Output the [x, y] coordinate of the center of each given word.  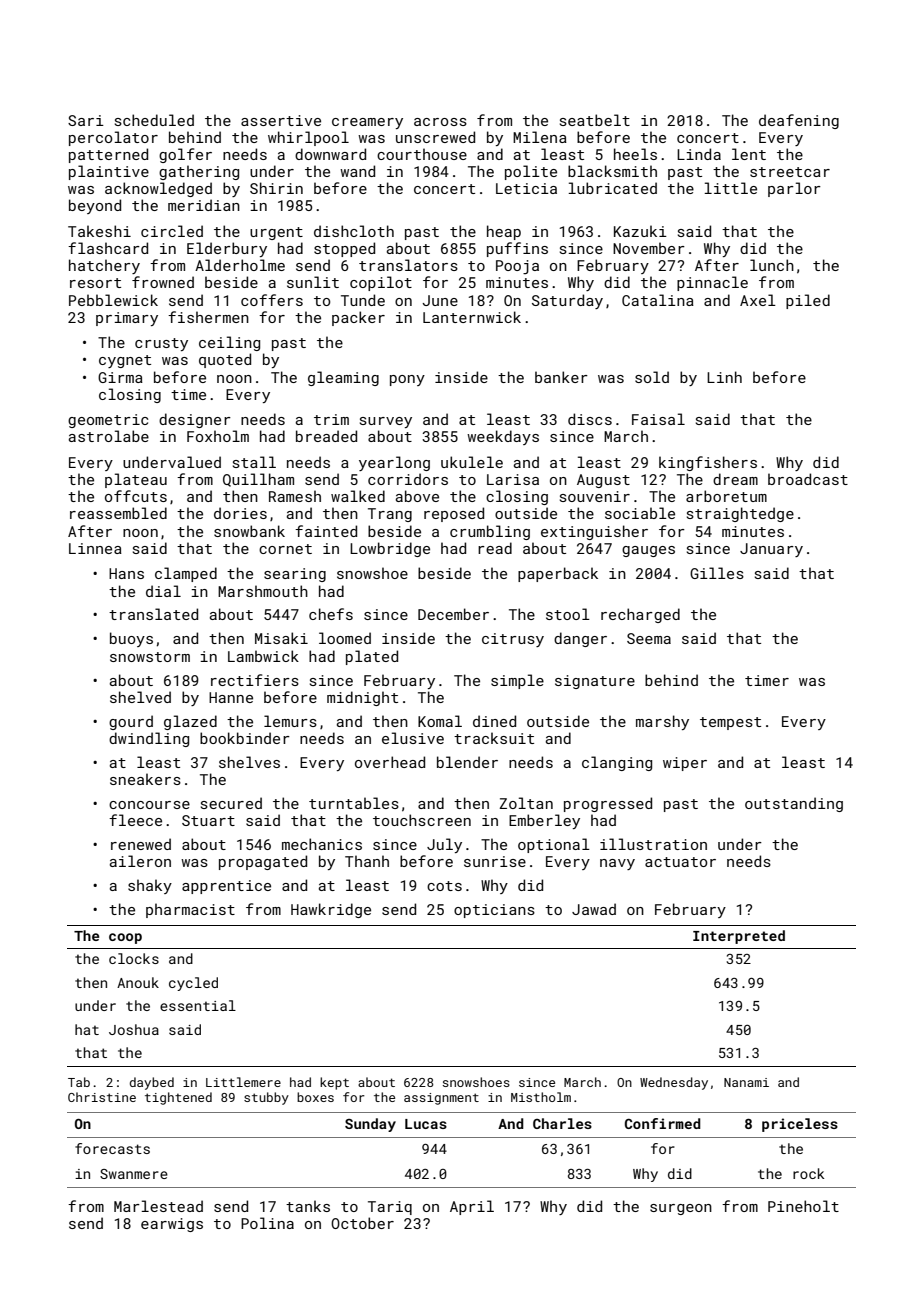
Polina [267, 1223]
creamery [367, 123]
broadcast [808, 479]
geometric [108, 421]
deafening [799, 121]
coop [125, 938]
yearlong [394, 463]
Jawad [594, 909]
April [472, 1207]
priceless [800, 1125]
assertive [281, 120]
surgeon [681, 1209]
